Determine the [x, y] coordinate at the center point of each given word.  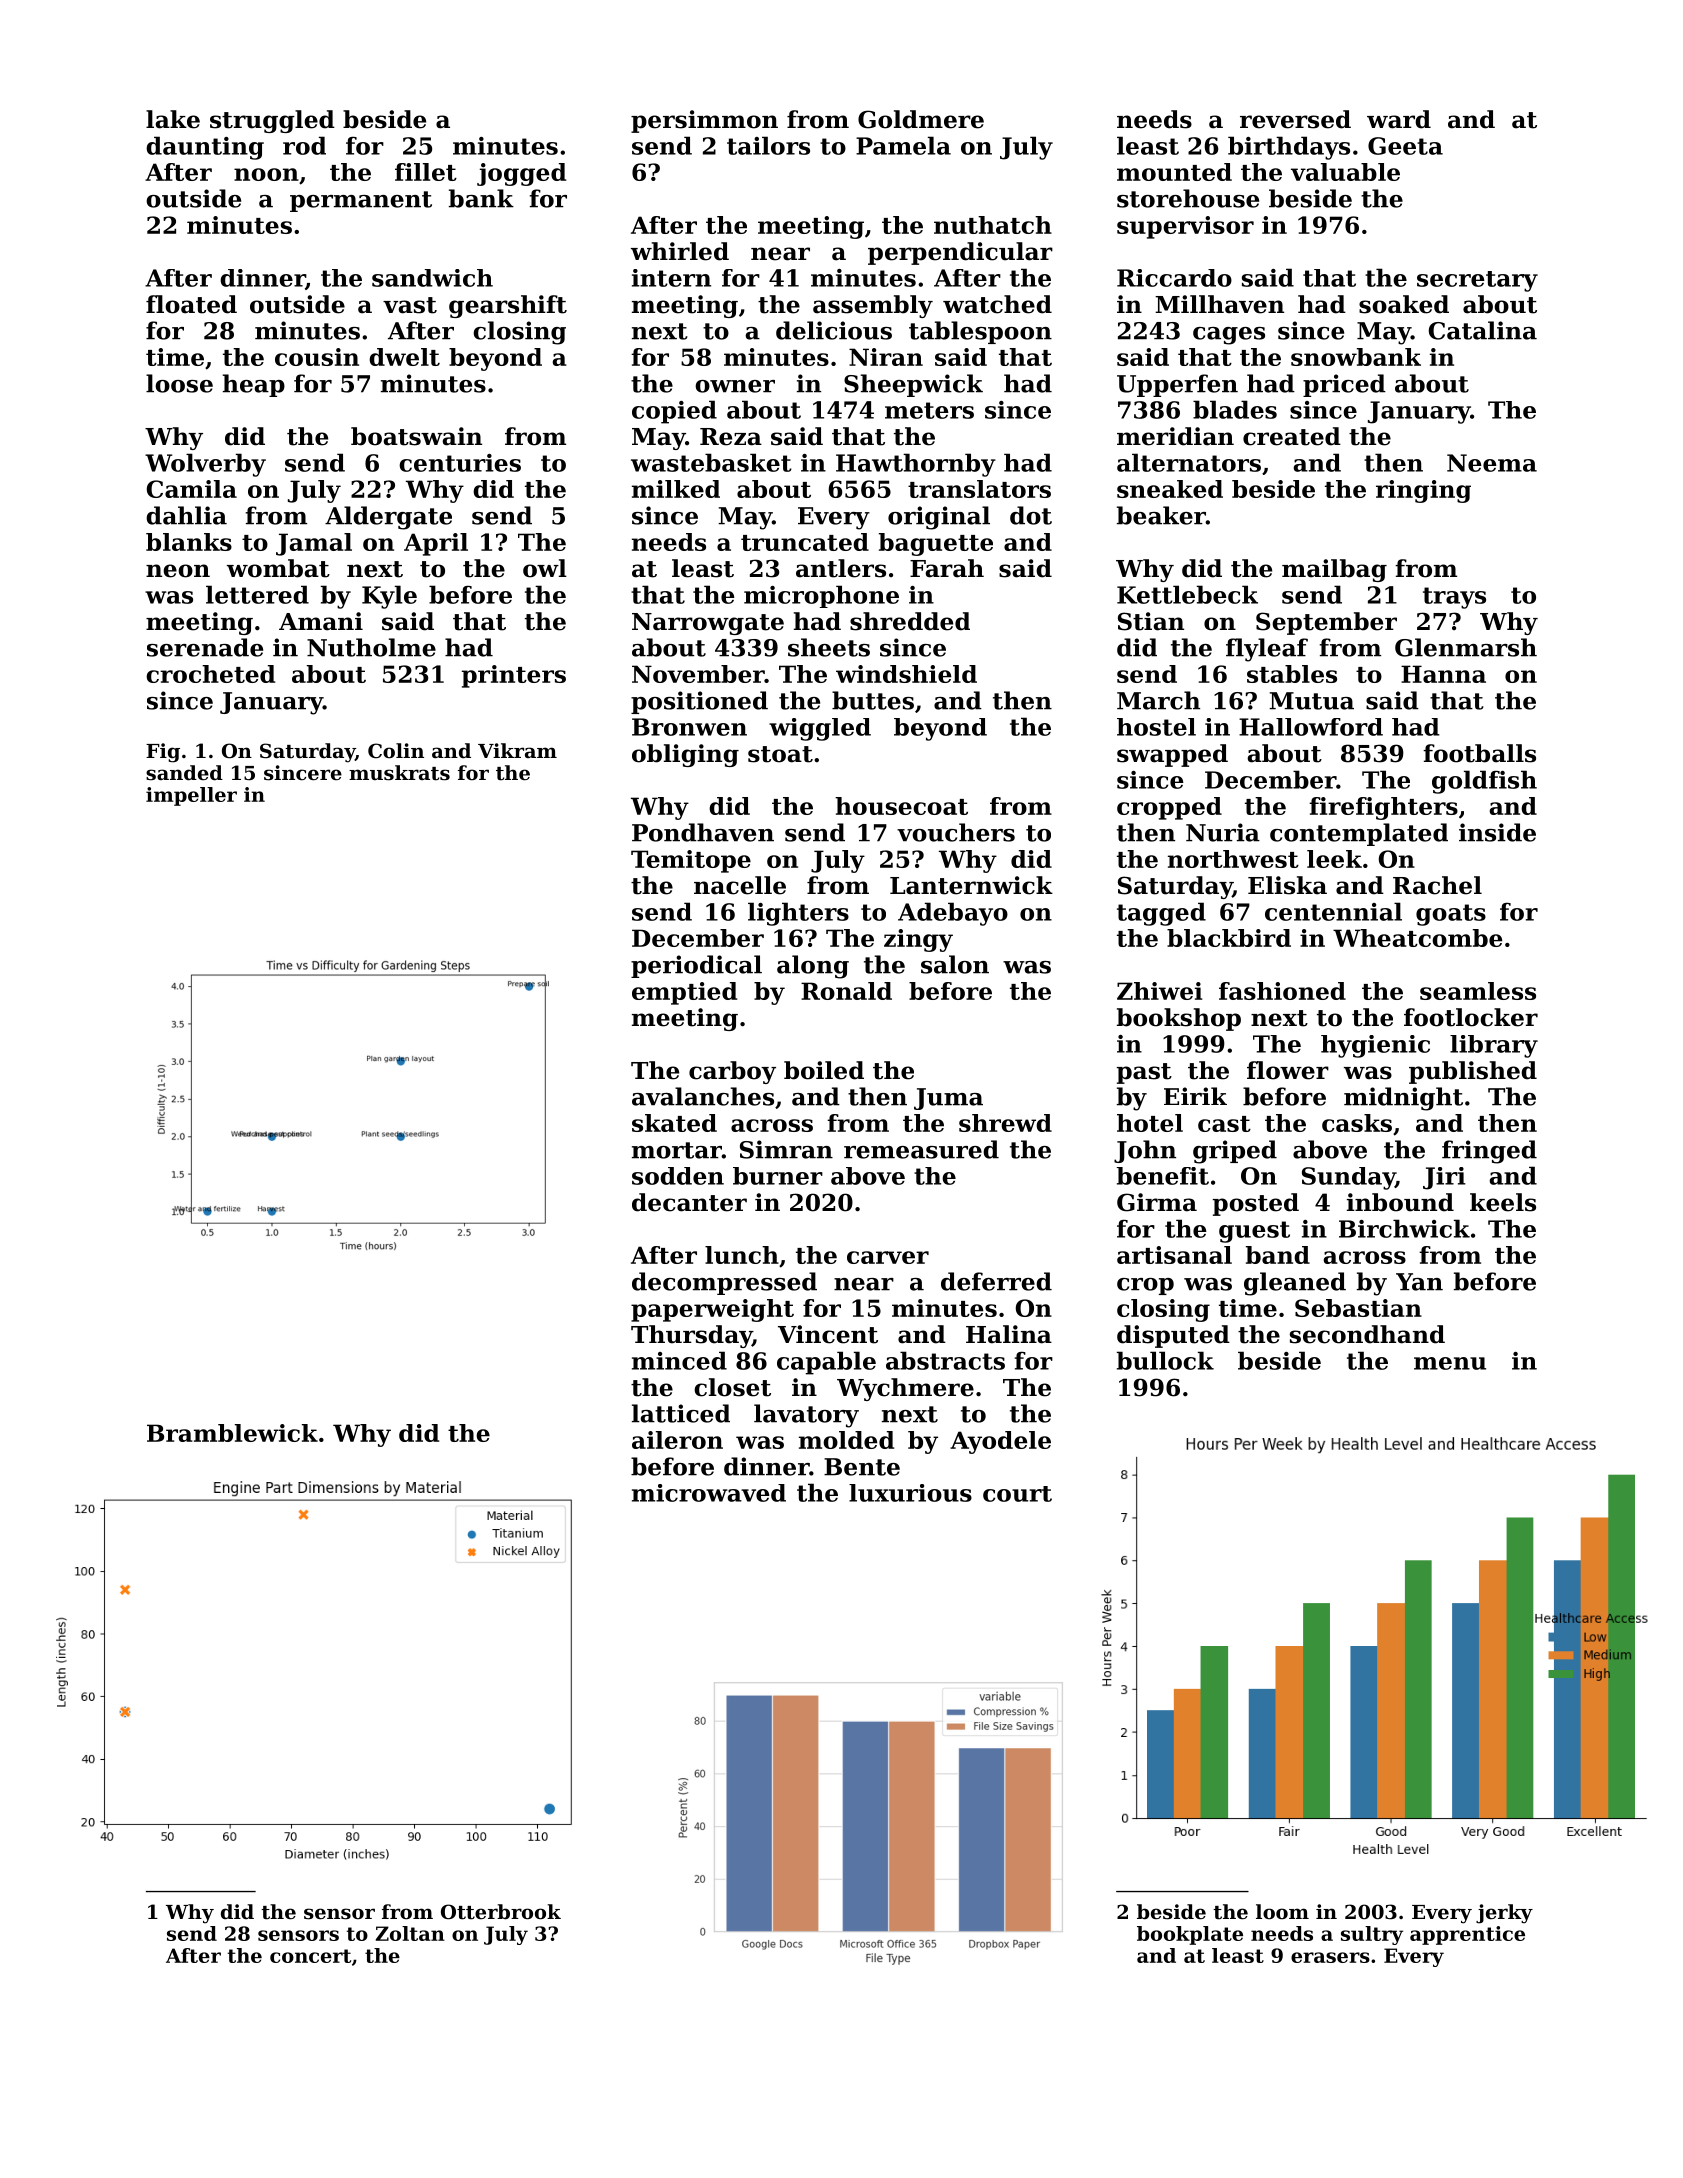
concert [310, 1956]
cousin [317, 357]
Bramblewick [232, 1433]
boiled [824, 1070]
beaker [1161, 515]
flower [1288, 1070]
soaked [1404, 304]
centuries [460, 463]
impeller [191, 796]
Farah [947, 568]
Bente [862, 1467]
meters [929, 410]
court [1017, 1494]
